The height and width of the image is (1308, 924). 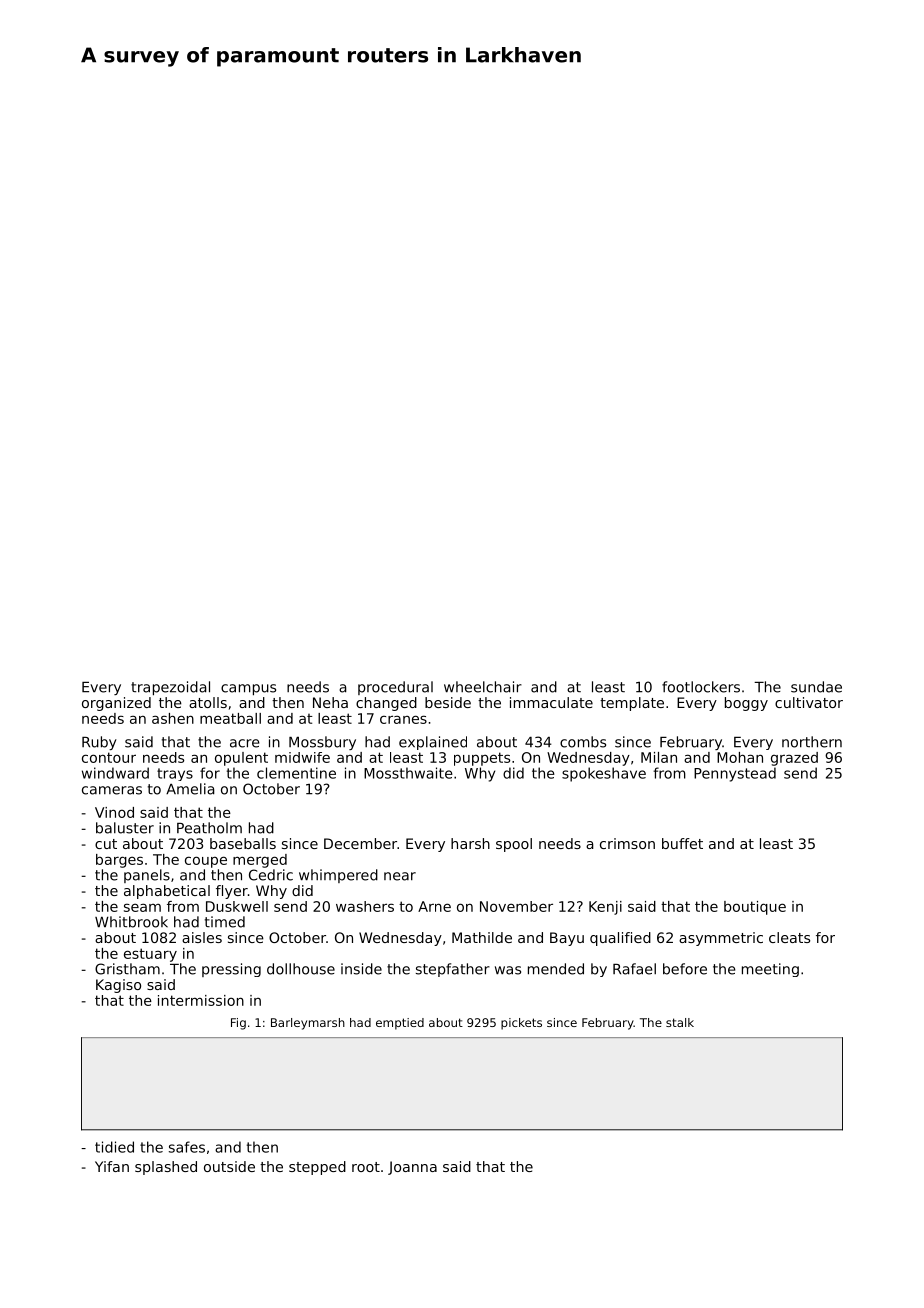 I want to click on buffet, so click(x=682, y=843).
